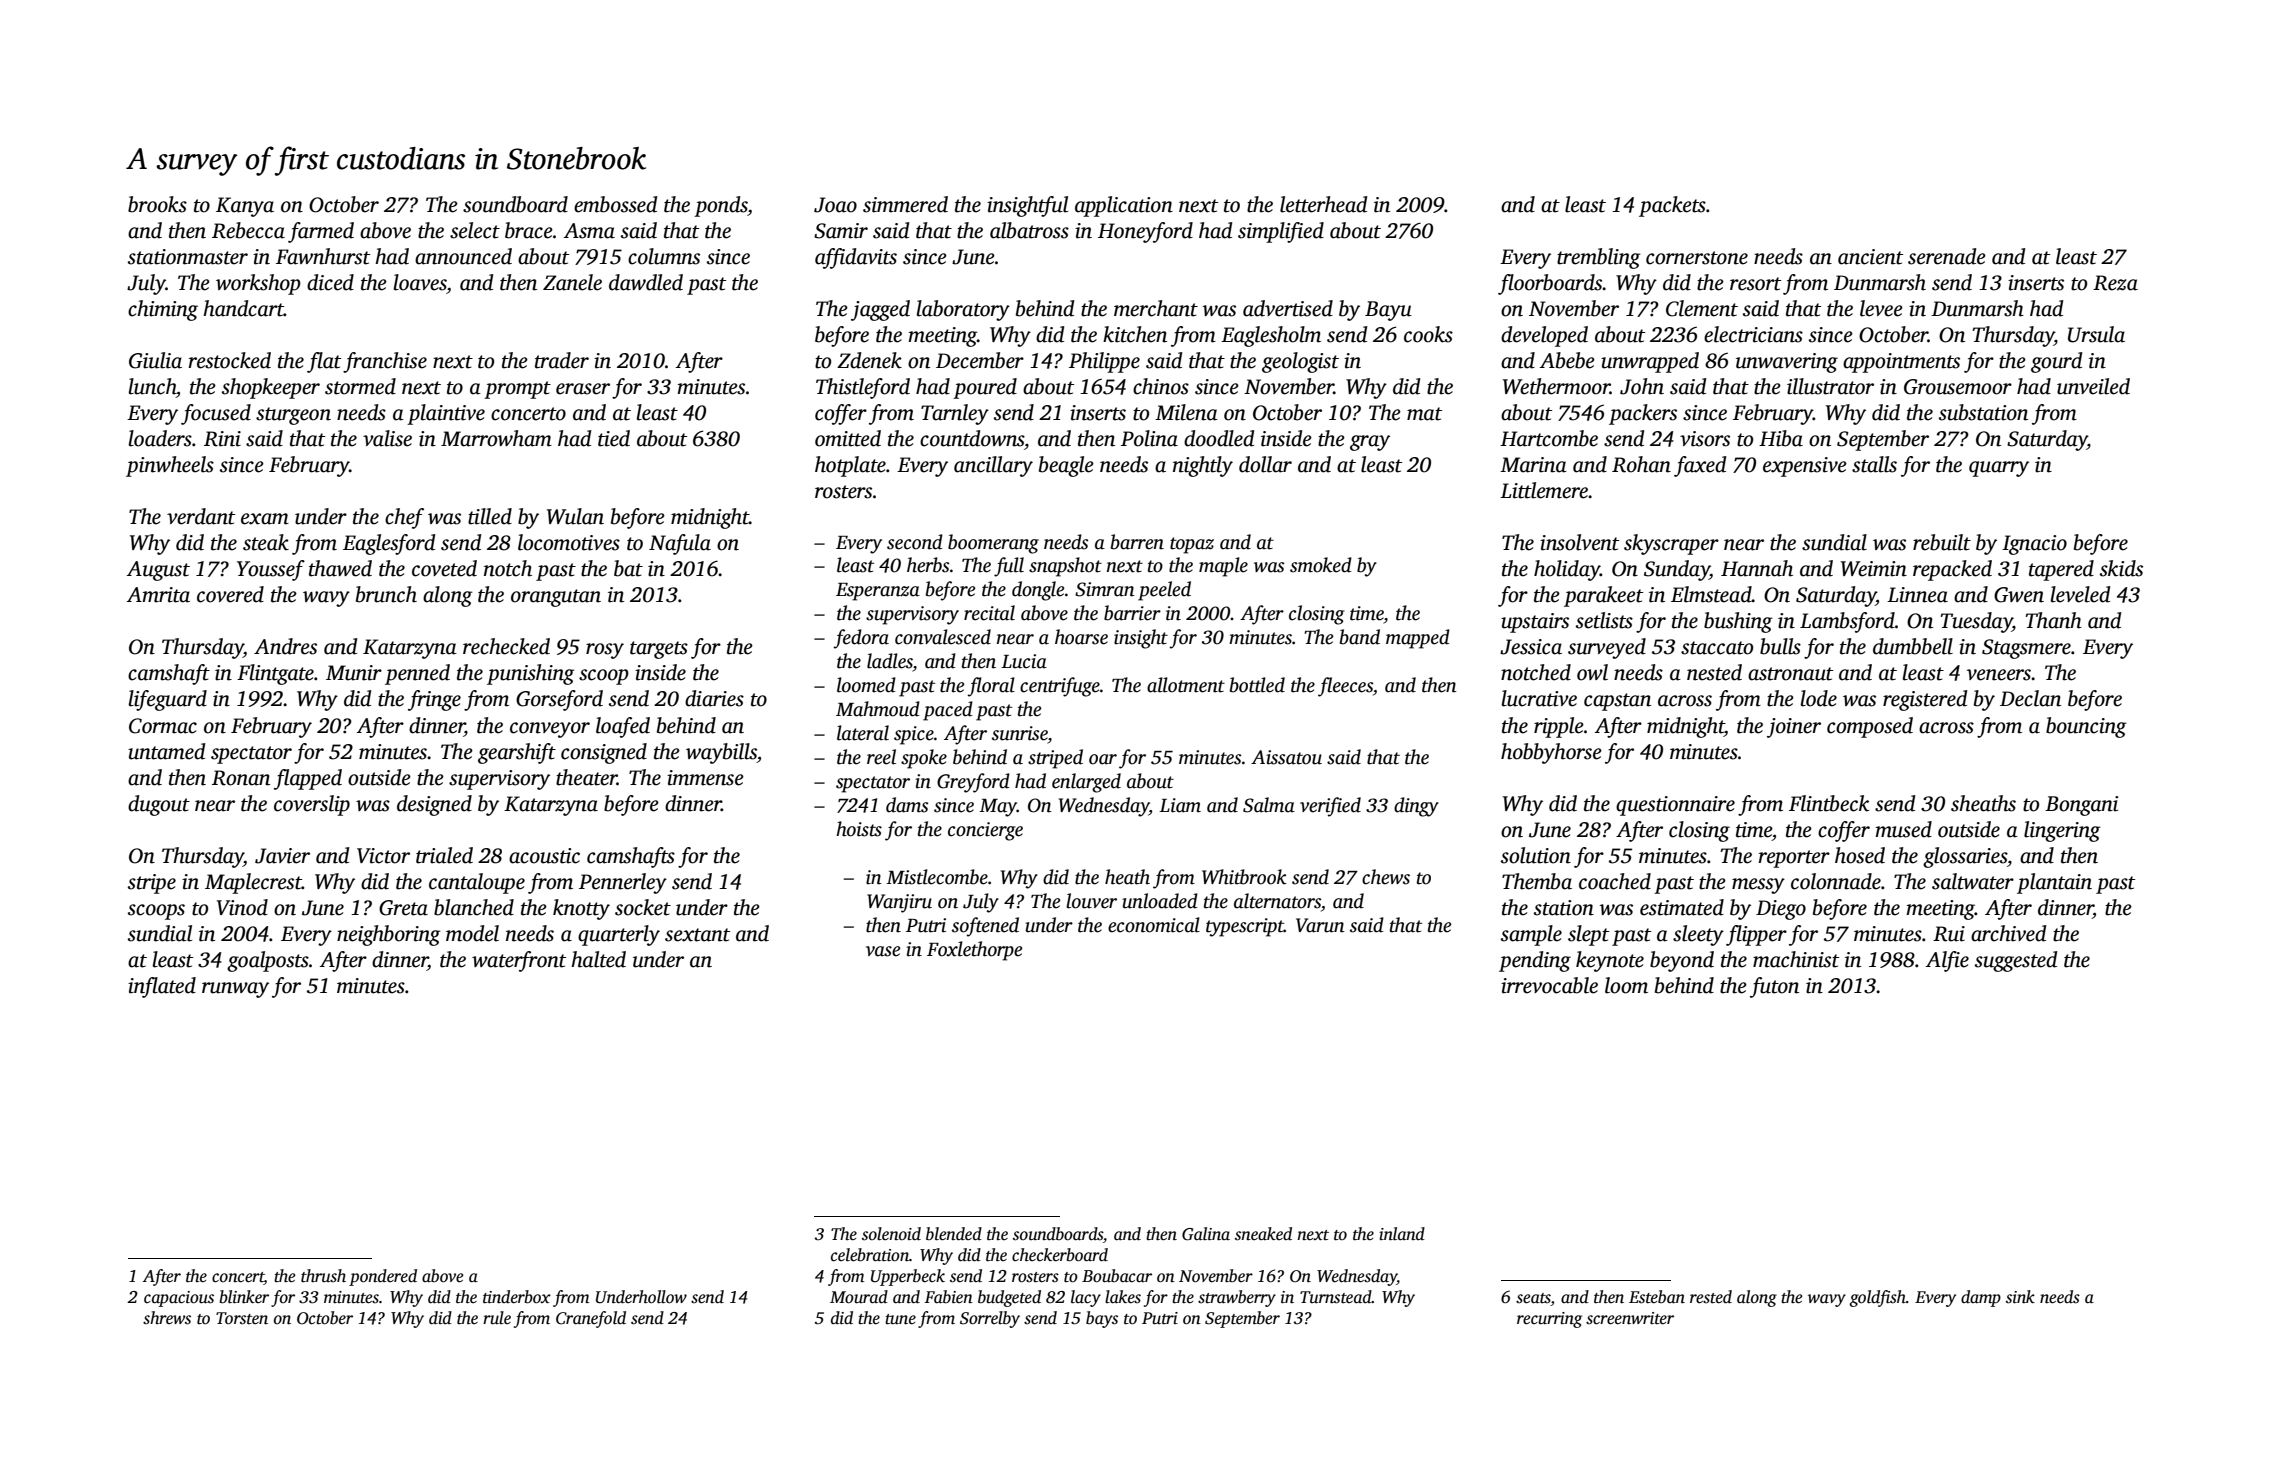  I want to click on verified, so click(1330, 807).
